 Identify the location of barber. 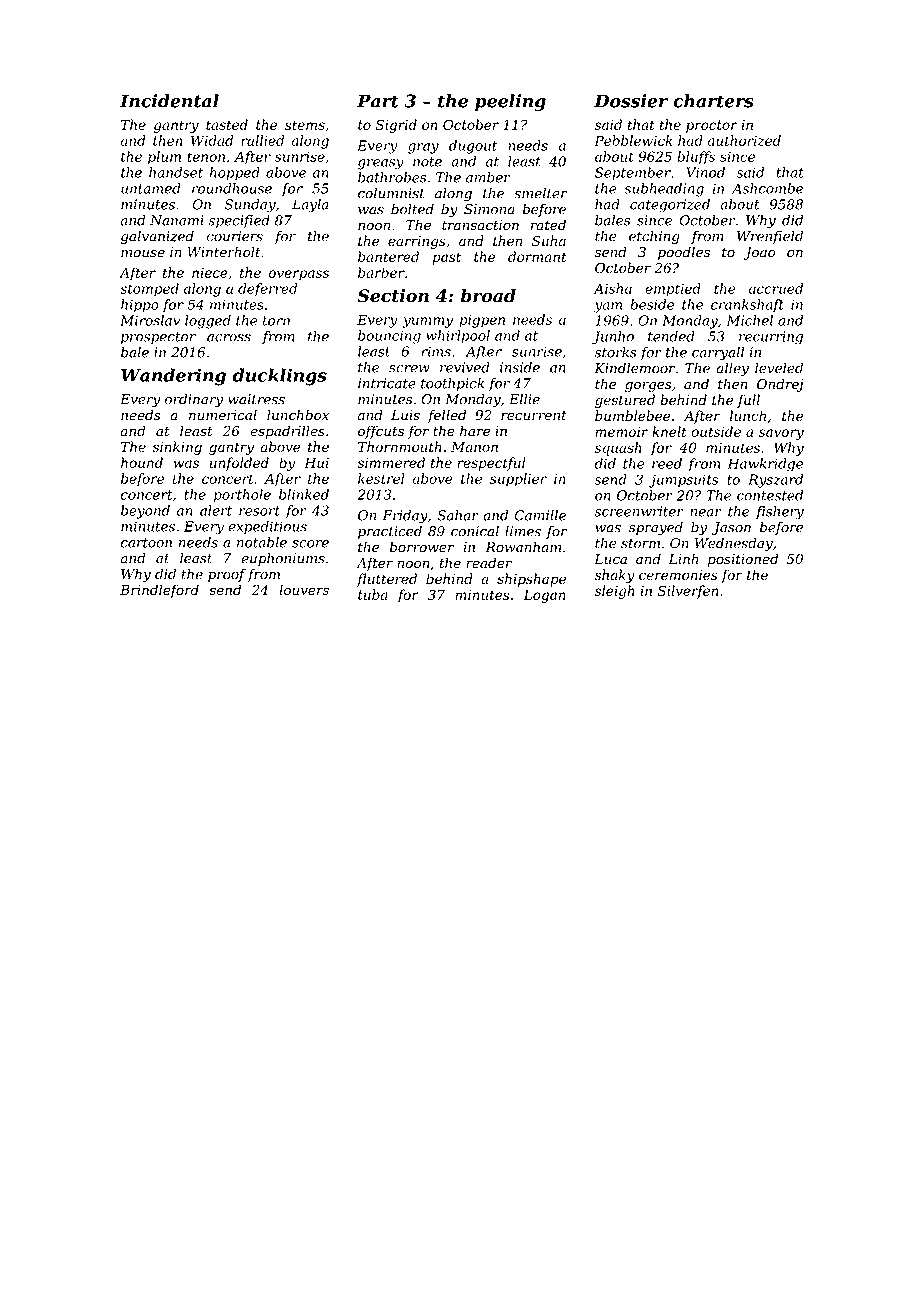
(381, 272).
